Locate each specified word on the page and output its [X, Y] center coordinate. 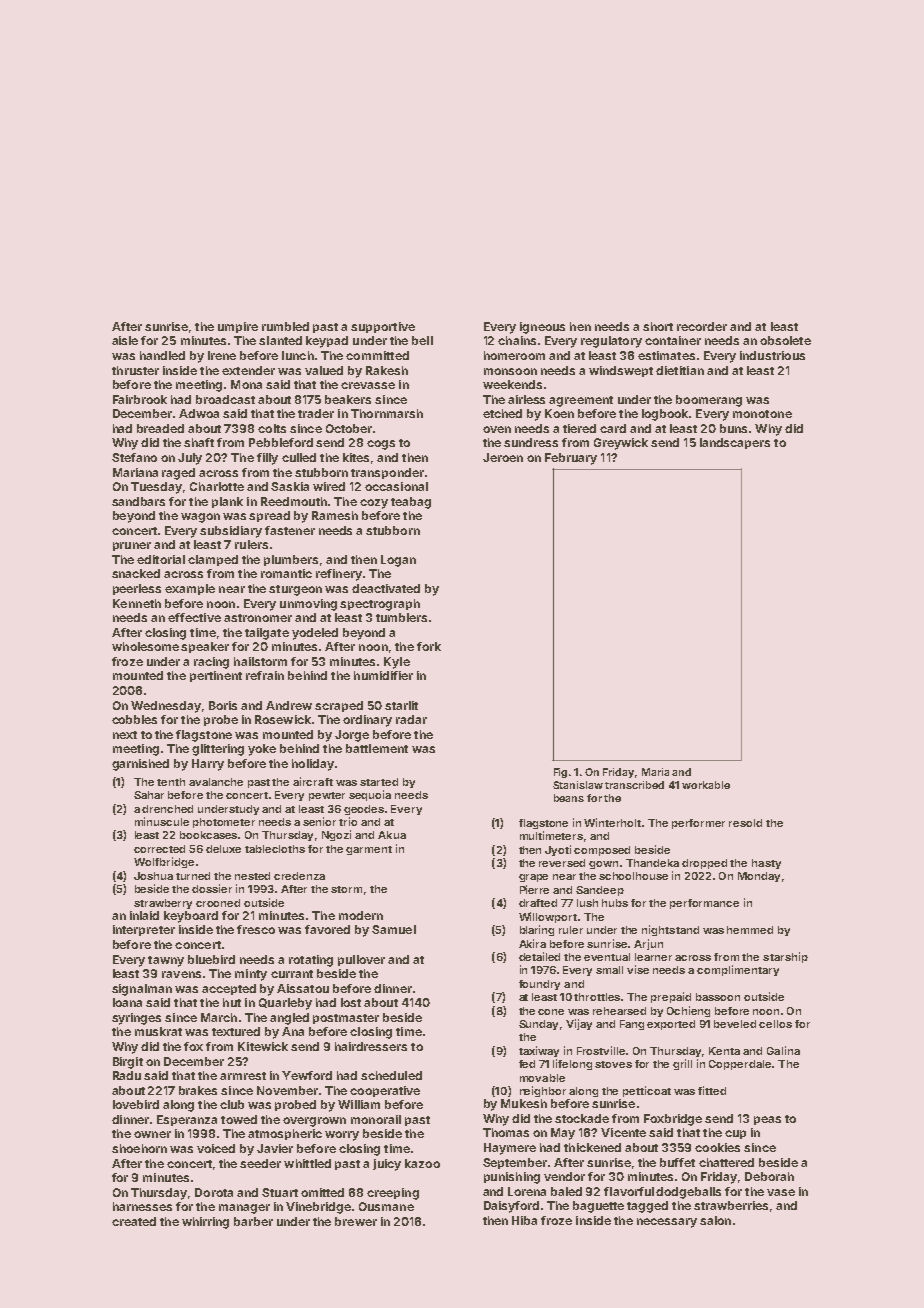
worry [342, 1136]
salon [715, 1220]
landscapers [735, 443]
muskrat [158, 1031]
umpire [238, 327]
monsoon [510, 371]
